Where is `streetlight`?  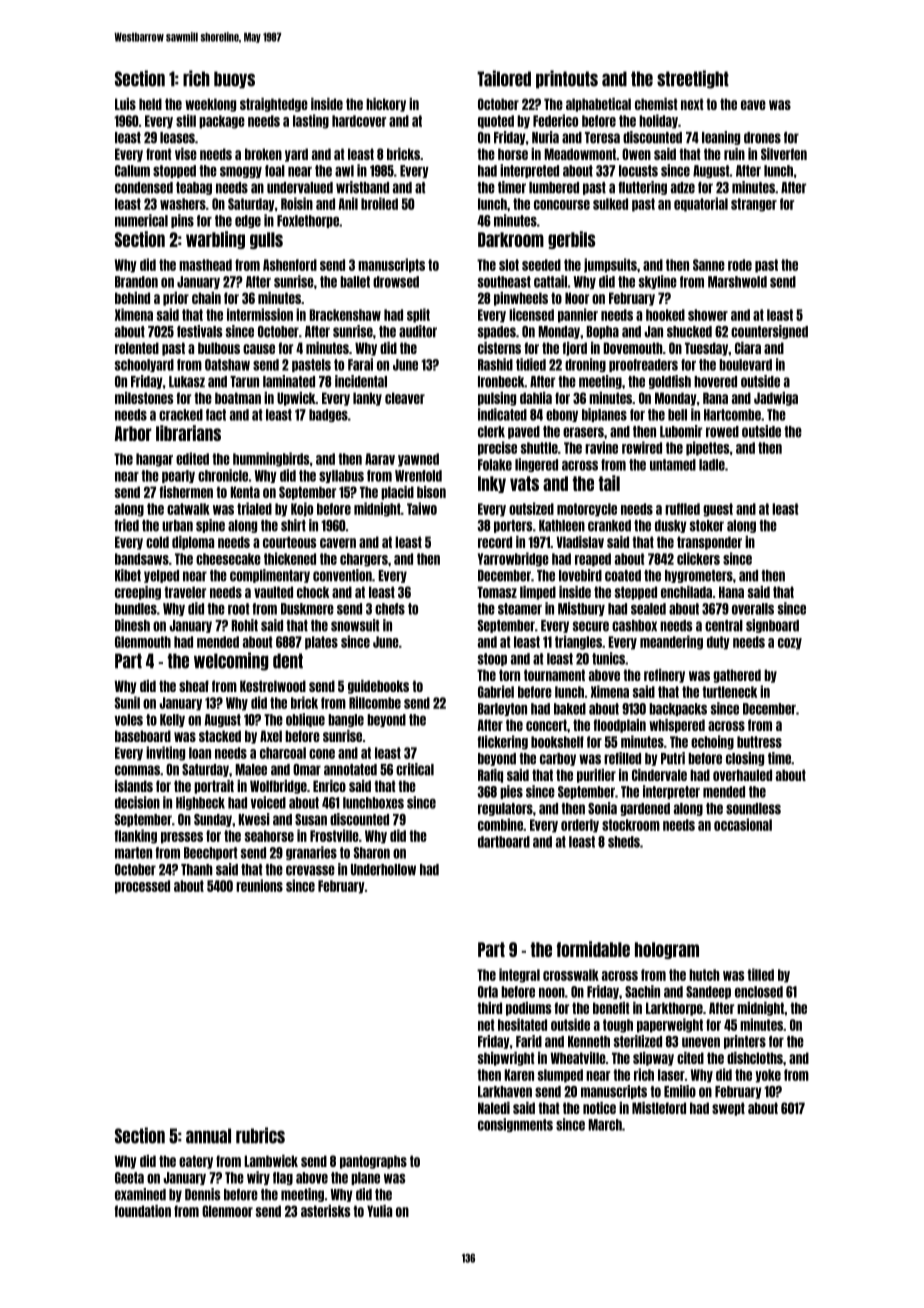 streetlight is located at coordinates (693, 79).
